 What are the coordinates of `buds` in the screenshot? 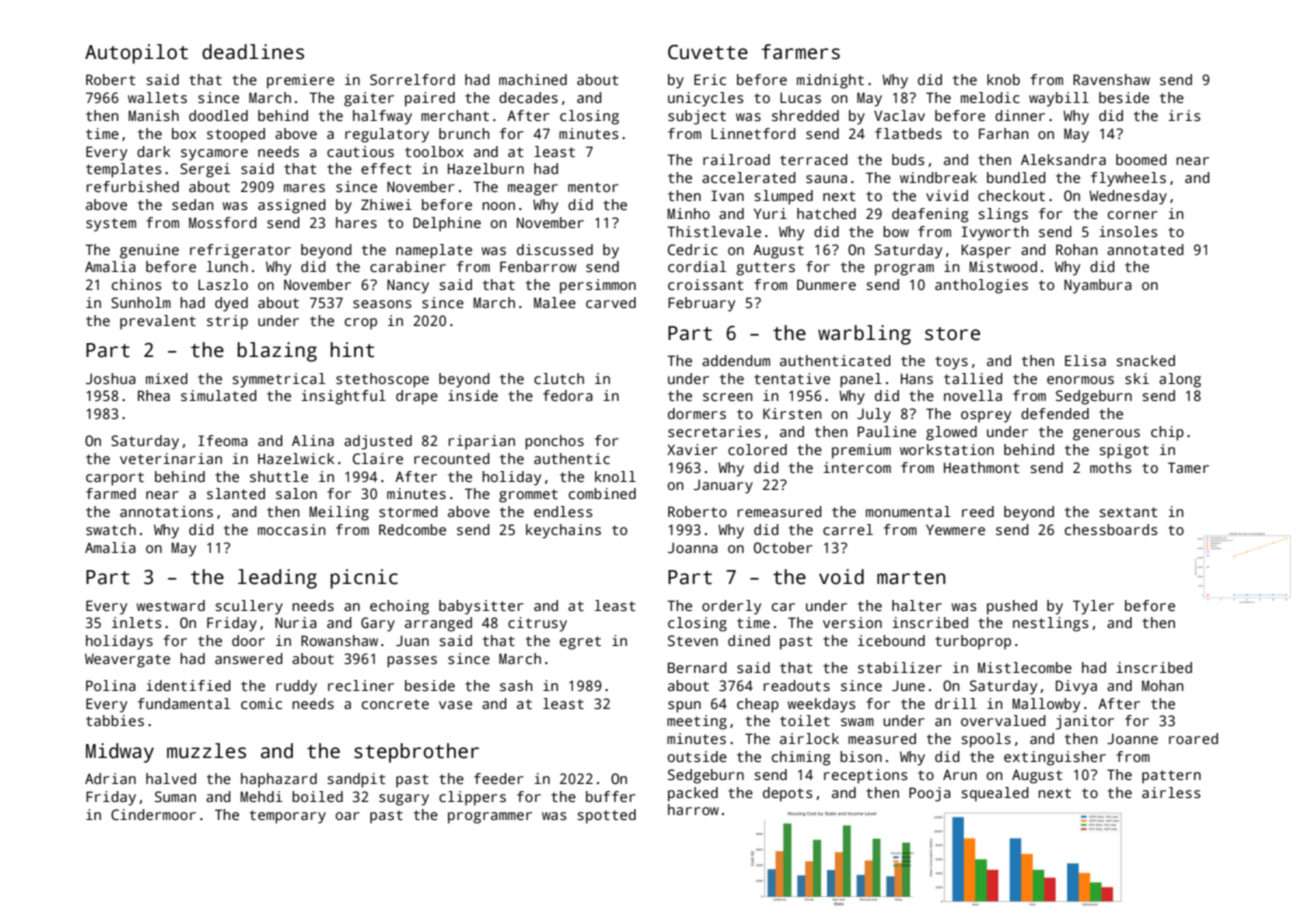 It's located at (908, 159).
